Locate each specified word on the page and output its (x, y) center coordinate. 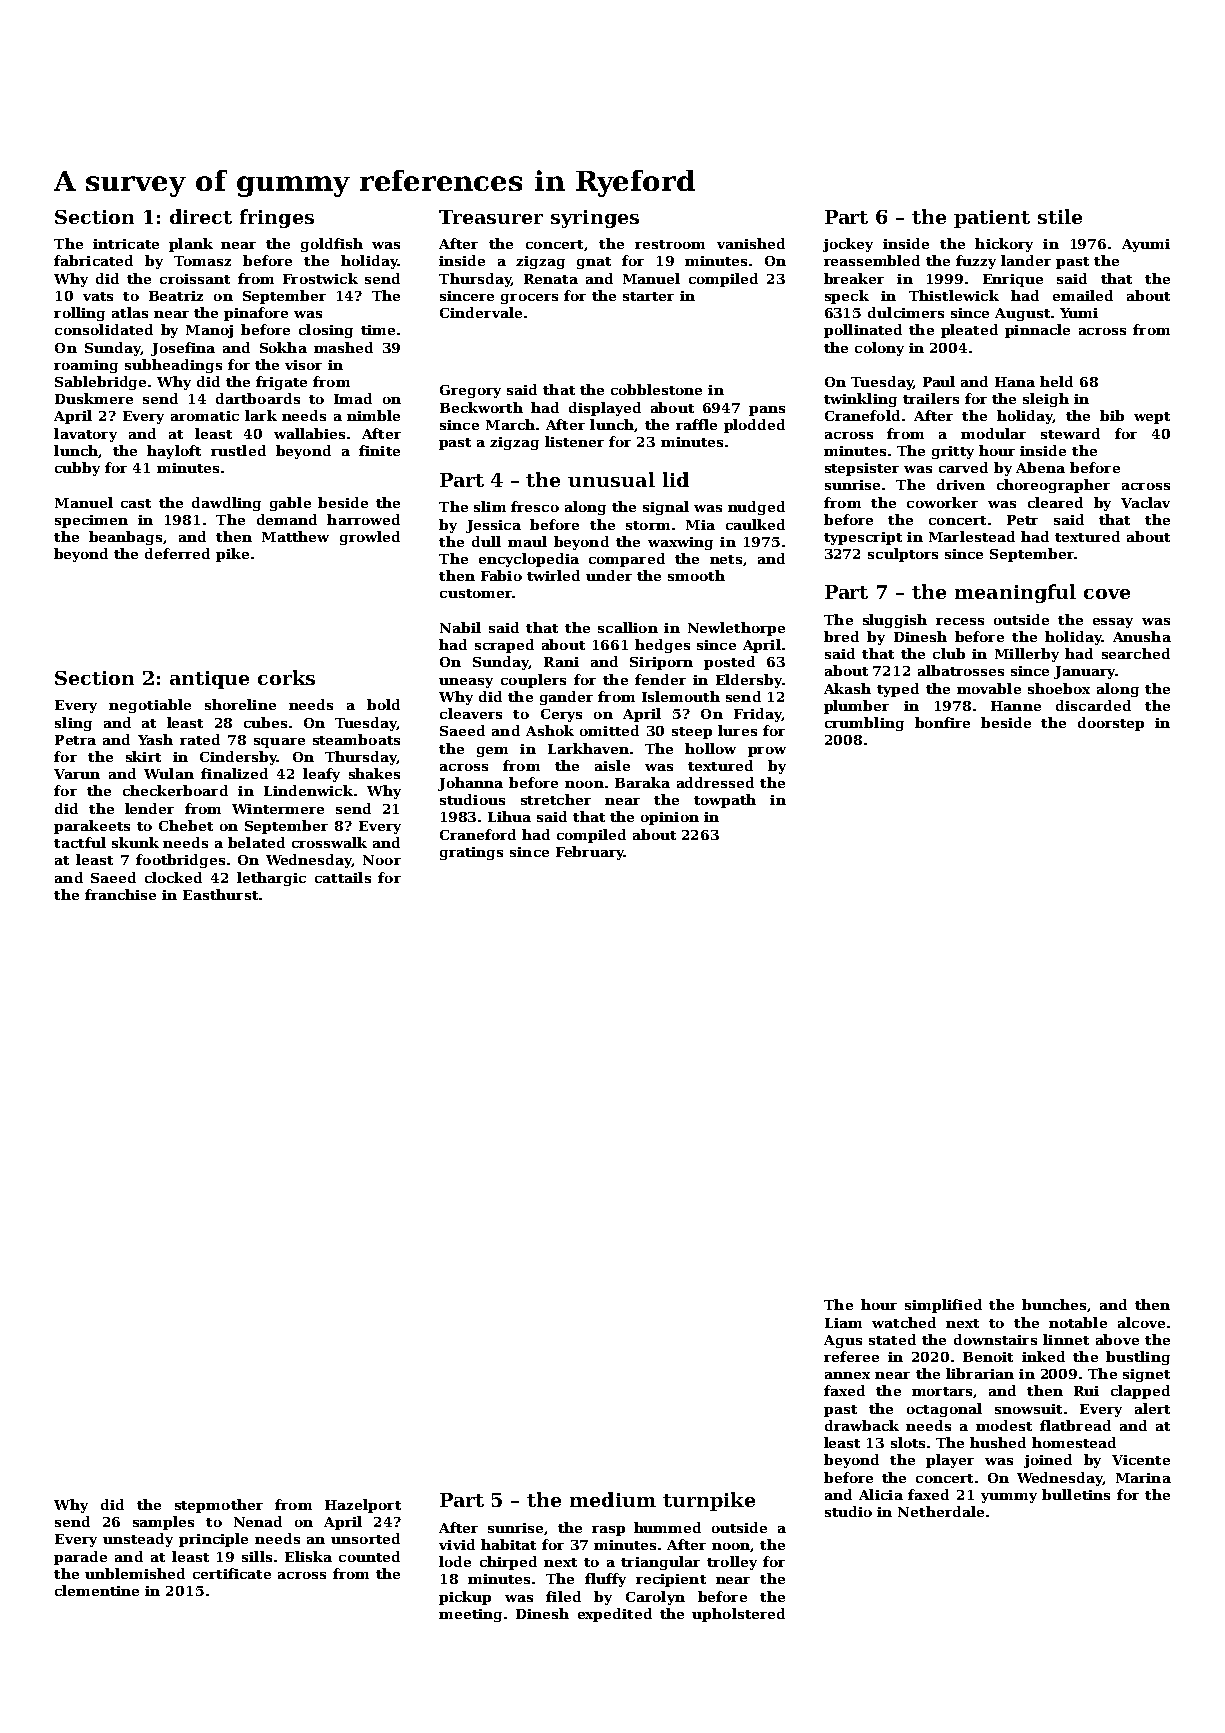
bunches (1054, 1304)
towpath (725, 801)
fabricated (93, 260)
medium (613, 1499)
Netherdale (941, 1511)
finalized (234, 773)
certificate (232, 1573)
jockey (848, 245)
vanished (751, 243)
